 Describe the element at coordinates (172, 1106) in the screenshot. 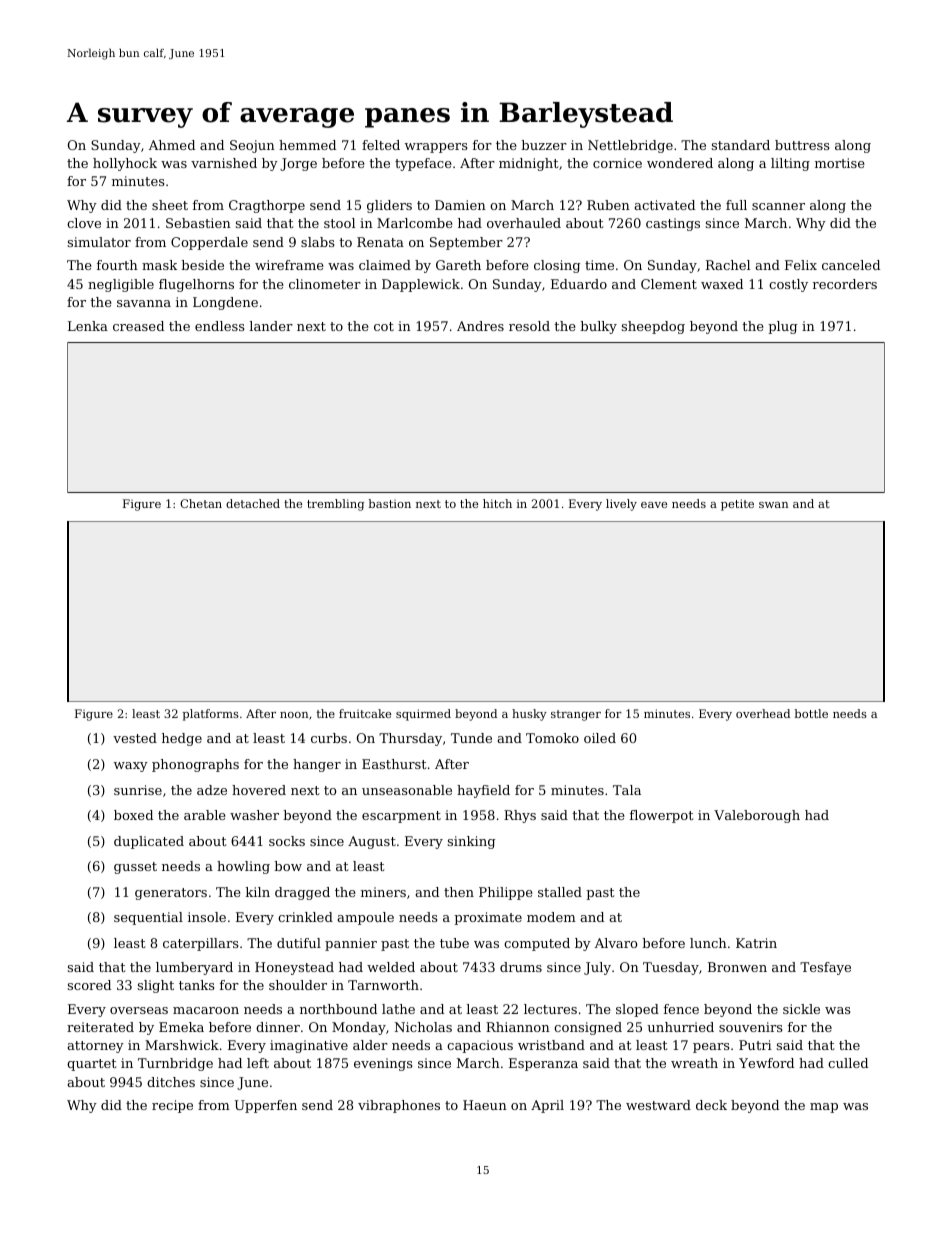

I see `recipe` at that location.
